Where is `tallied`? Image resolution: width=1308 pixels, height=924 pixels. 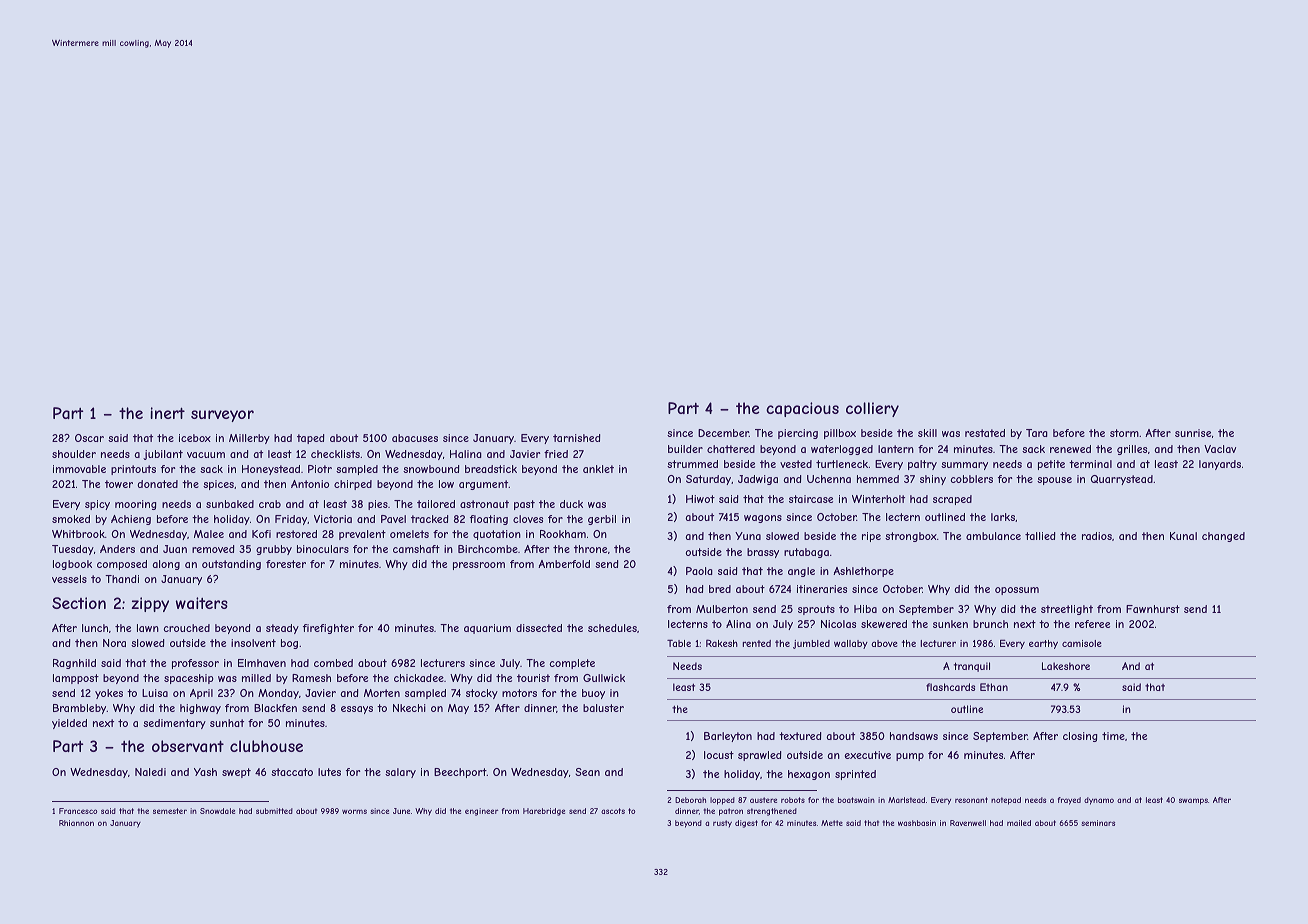 tallied is located at coordinates (1040, 536).
